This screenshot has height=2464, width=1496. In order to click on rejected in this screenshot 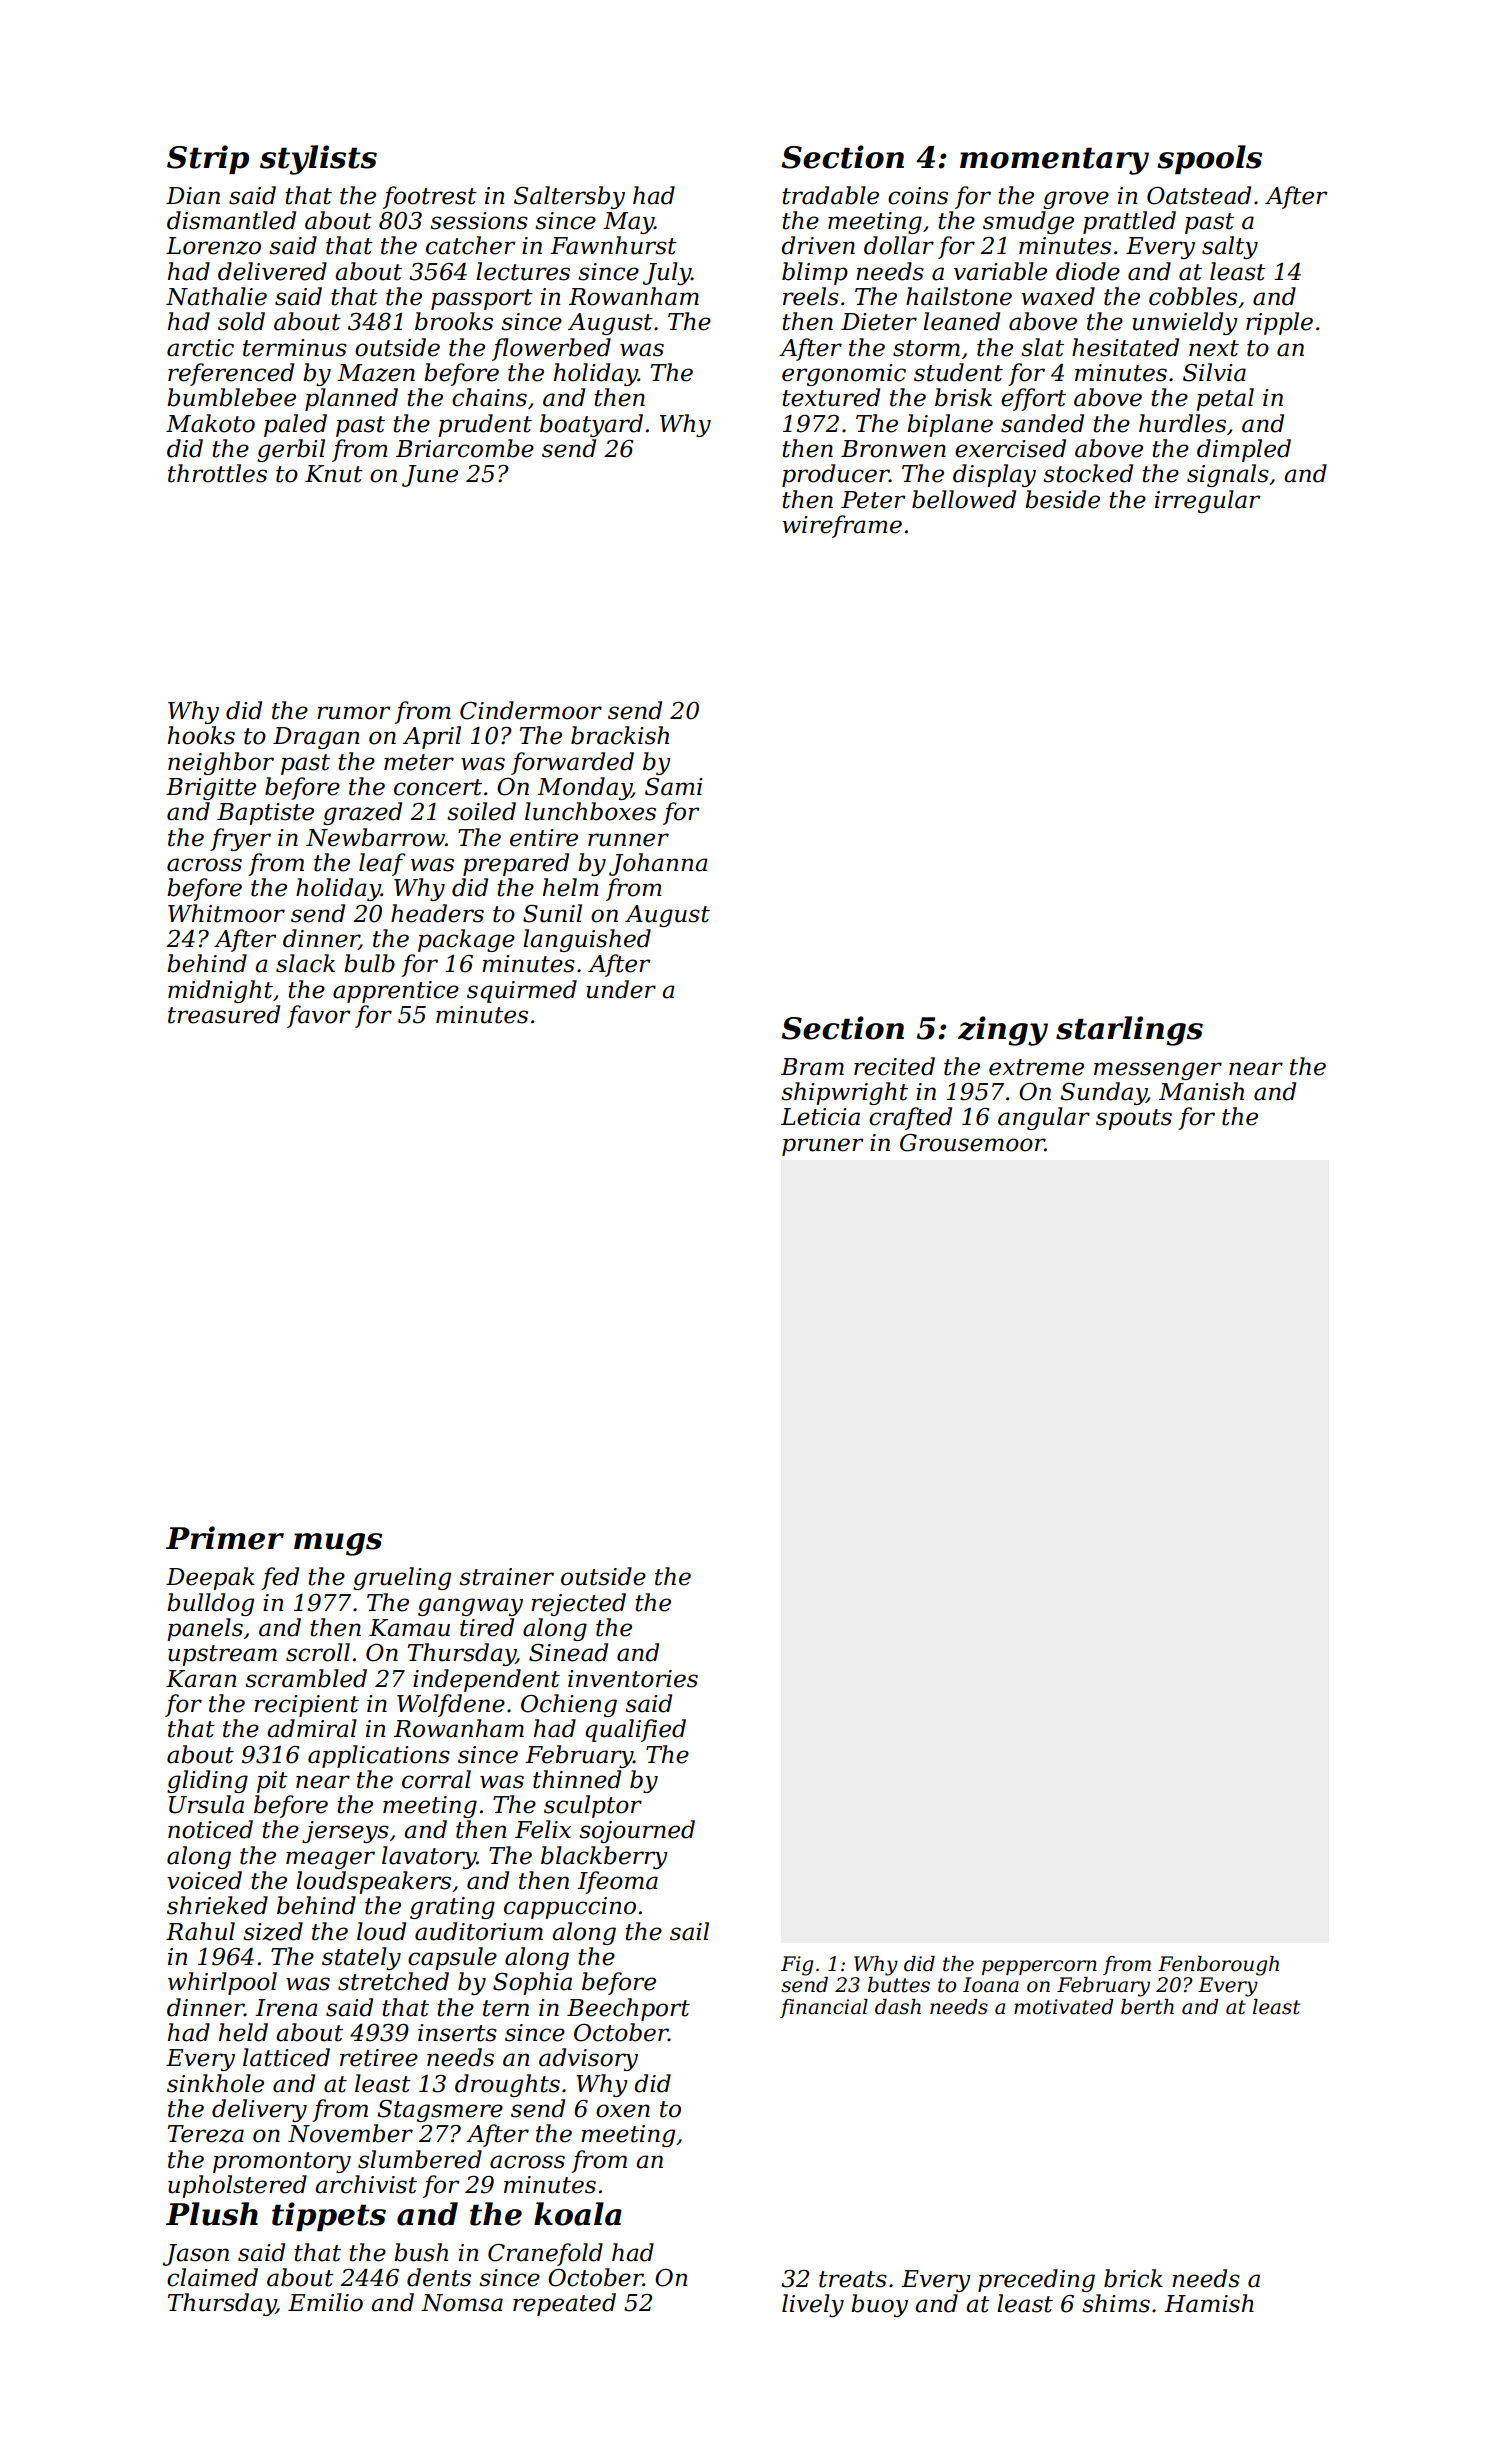, I will do `click(578, 1604)`.
